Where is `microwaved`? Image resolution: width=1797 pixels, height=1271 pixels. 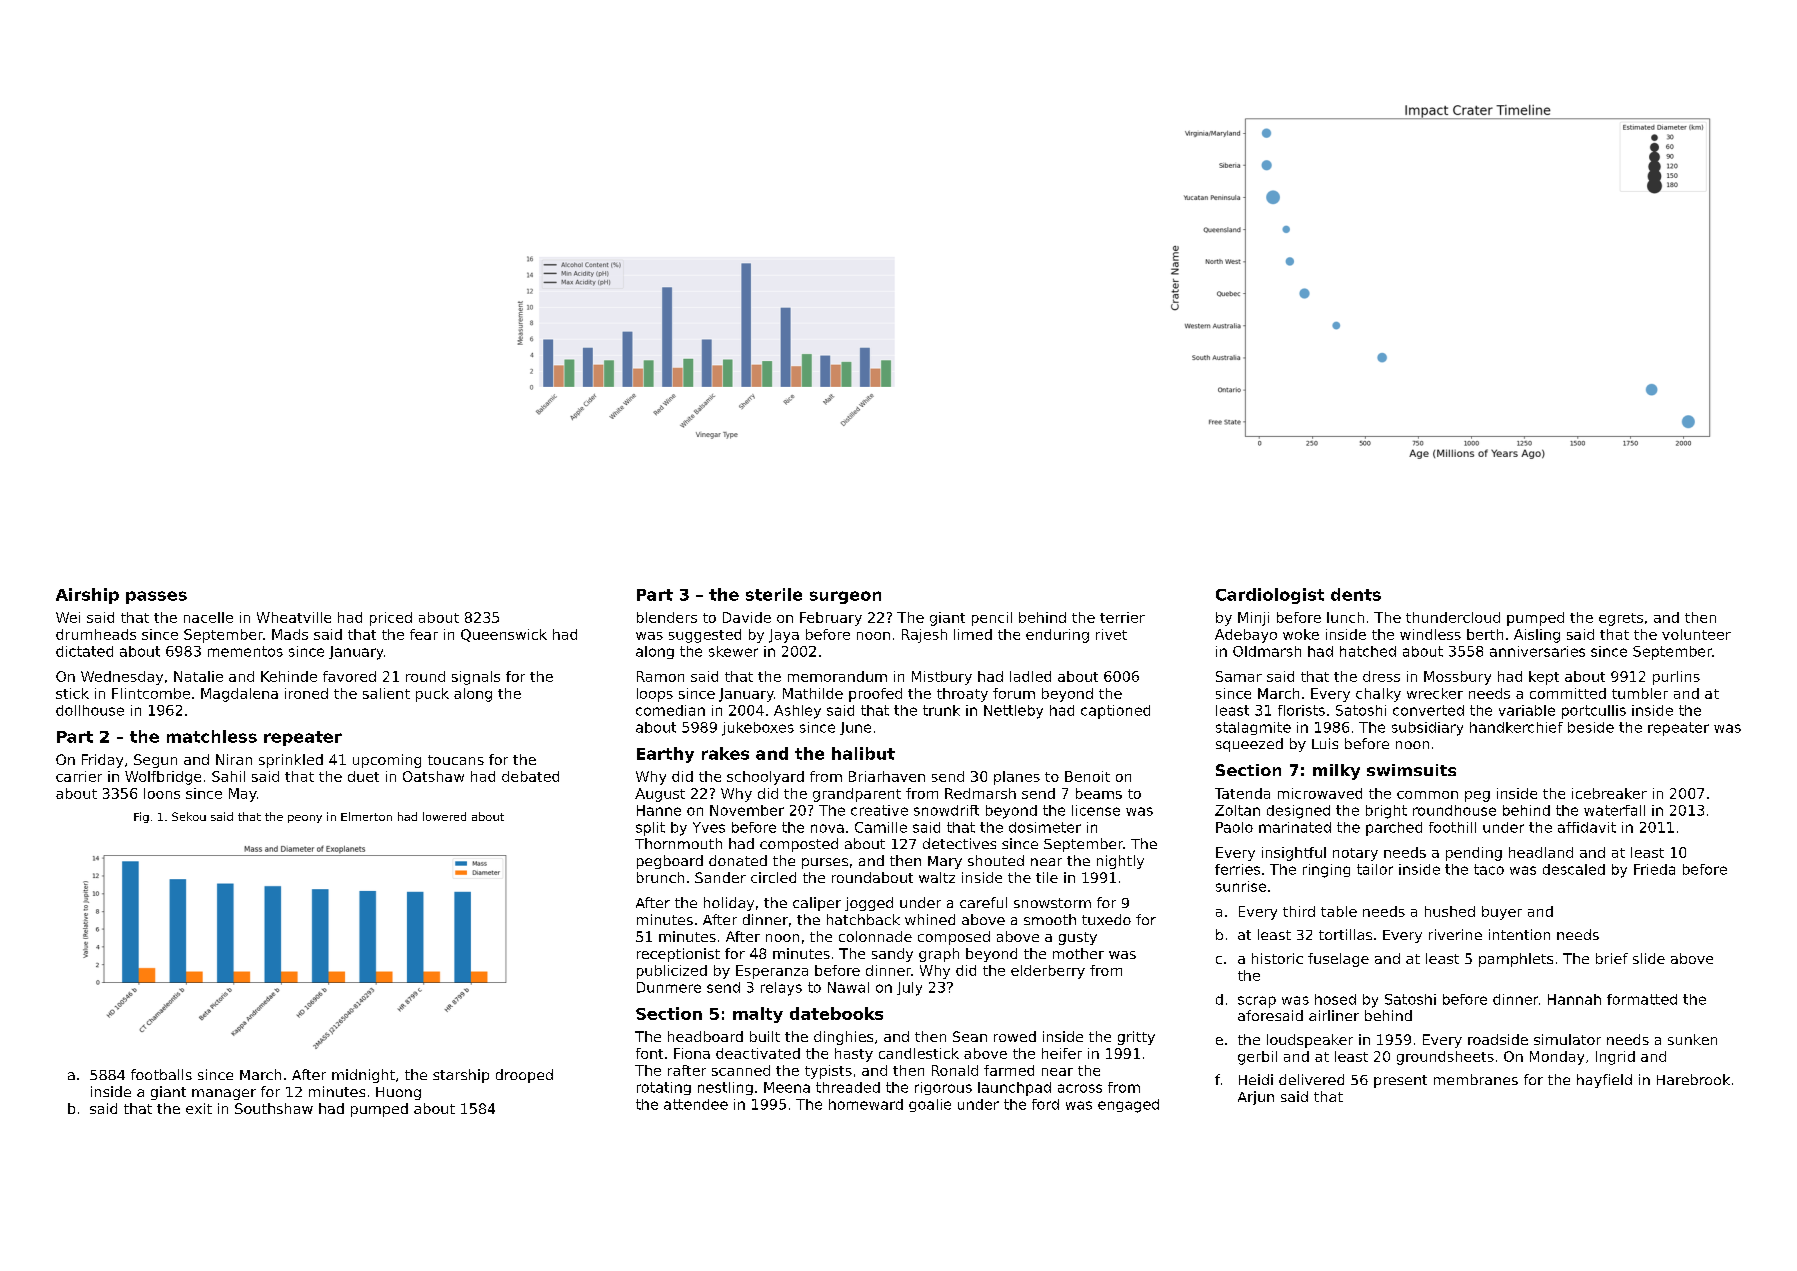
microwaved is located at coordinates (1320, 793).
